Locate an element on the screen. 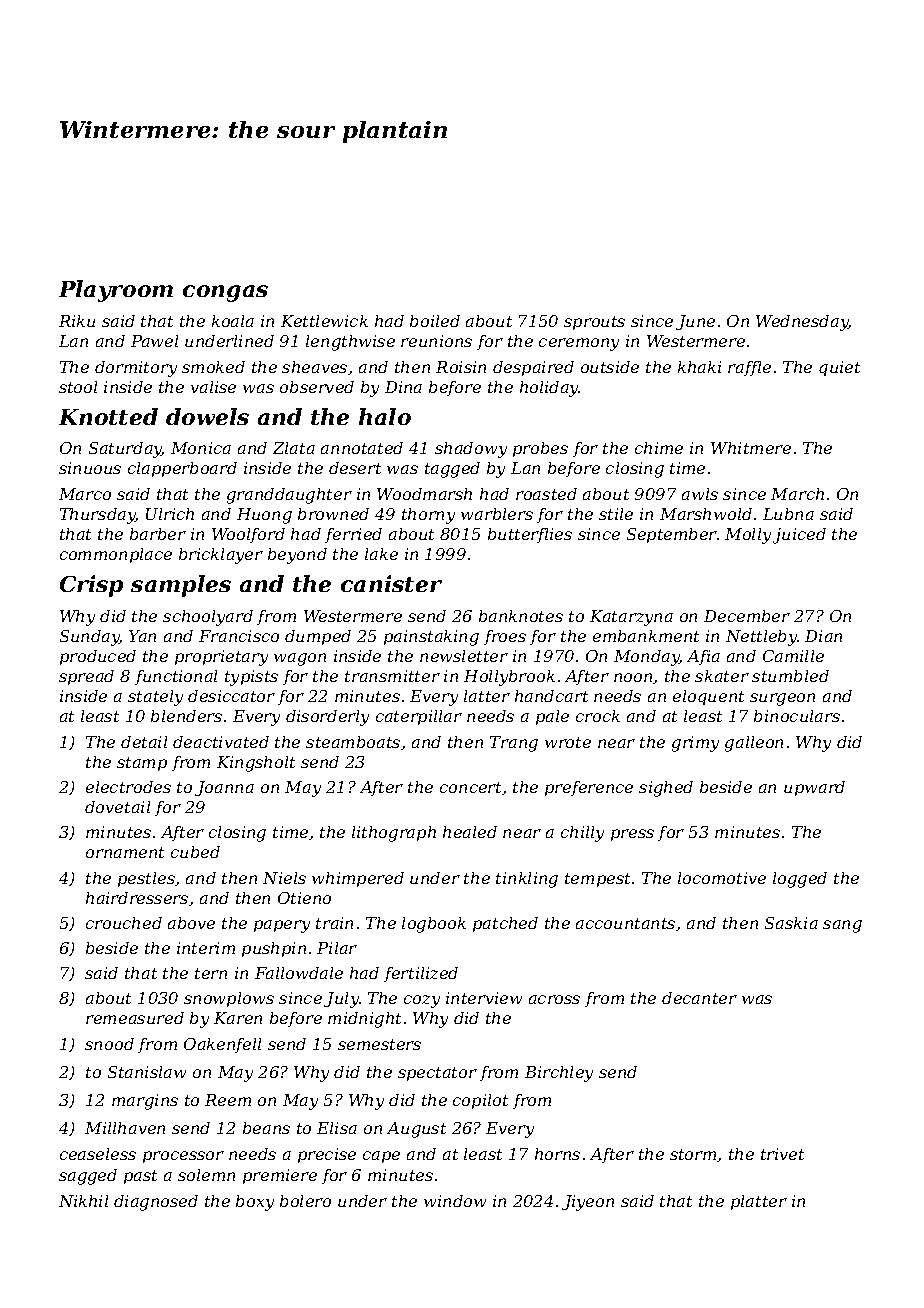 This screenshot has height=1308, width=924. past is located at coordinates (140, 1177).
